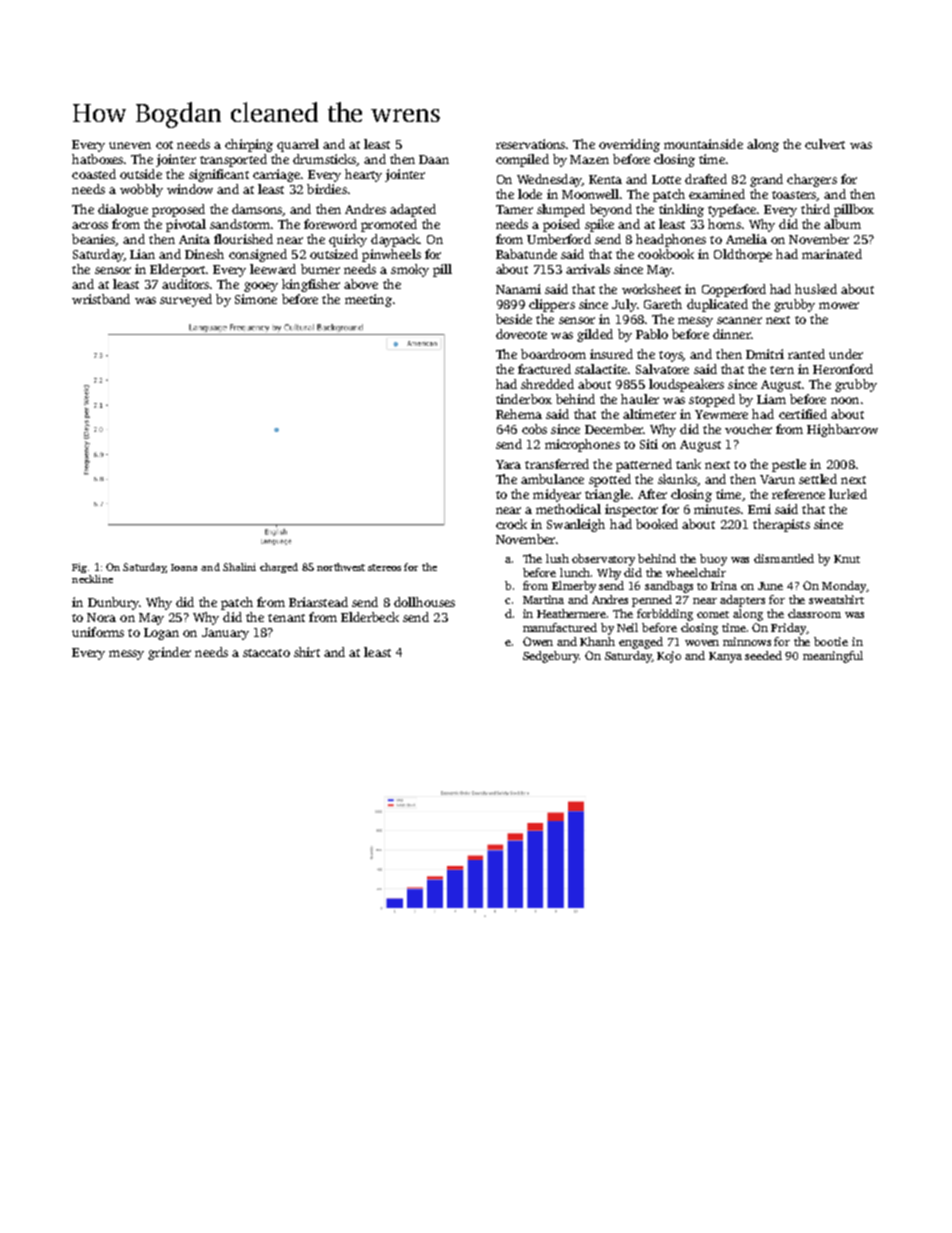 The image size is (952, 1233). I want to click on dinner, so click(732, 334).
